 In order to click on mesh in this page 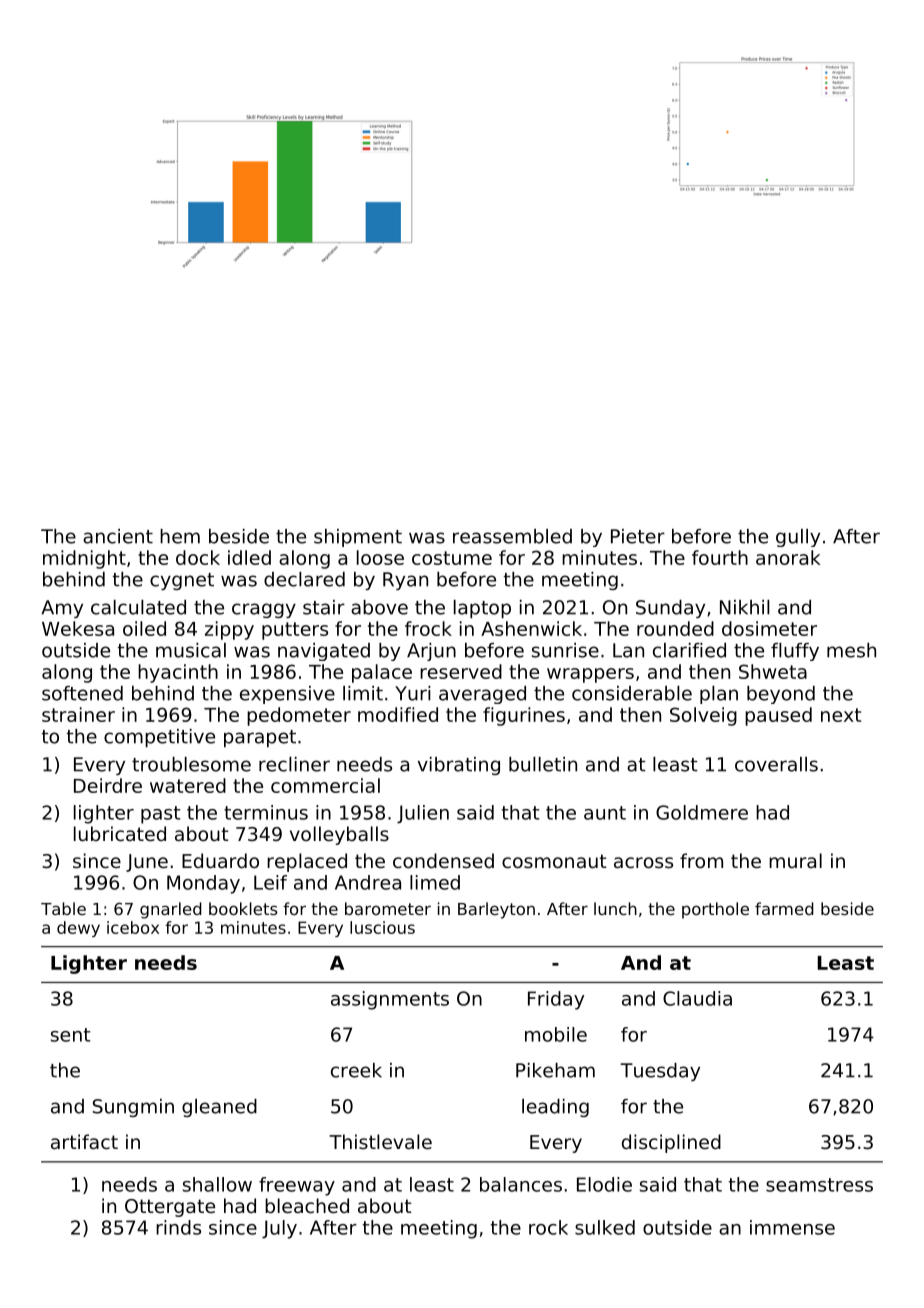, I will do `click(851, 650)`.
